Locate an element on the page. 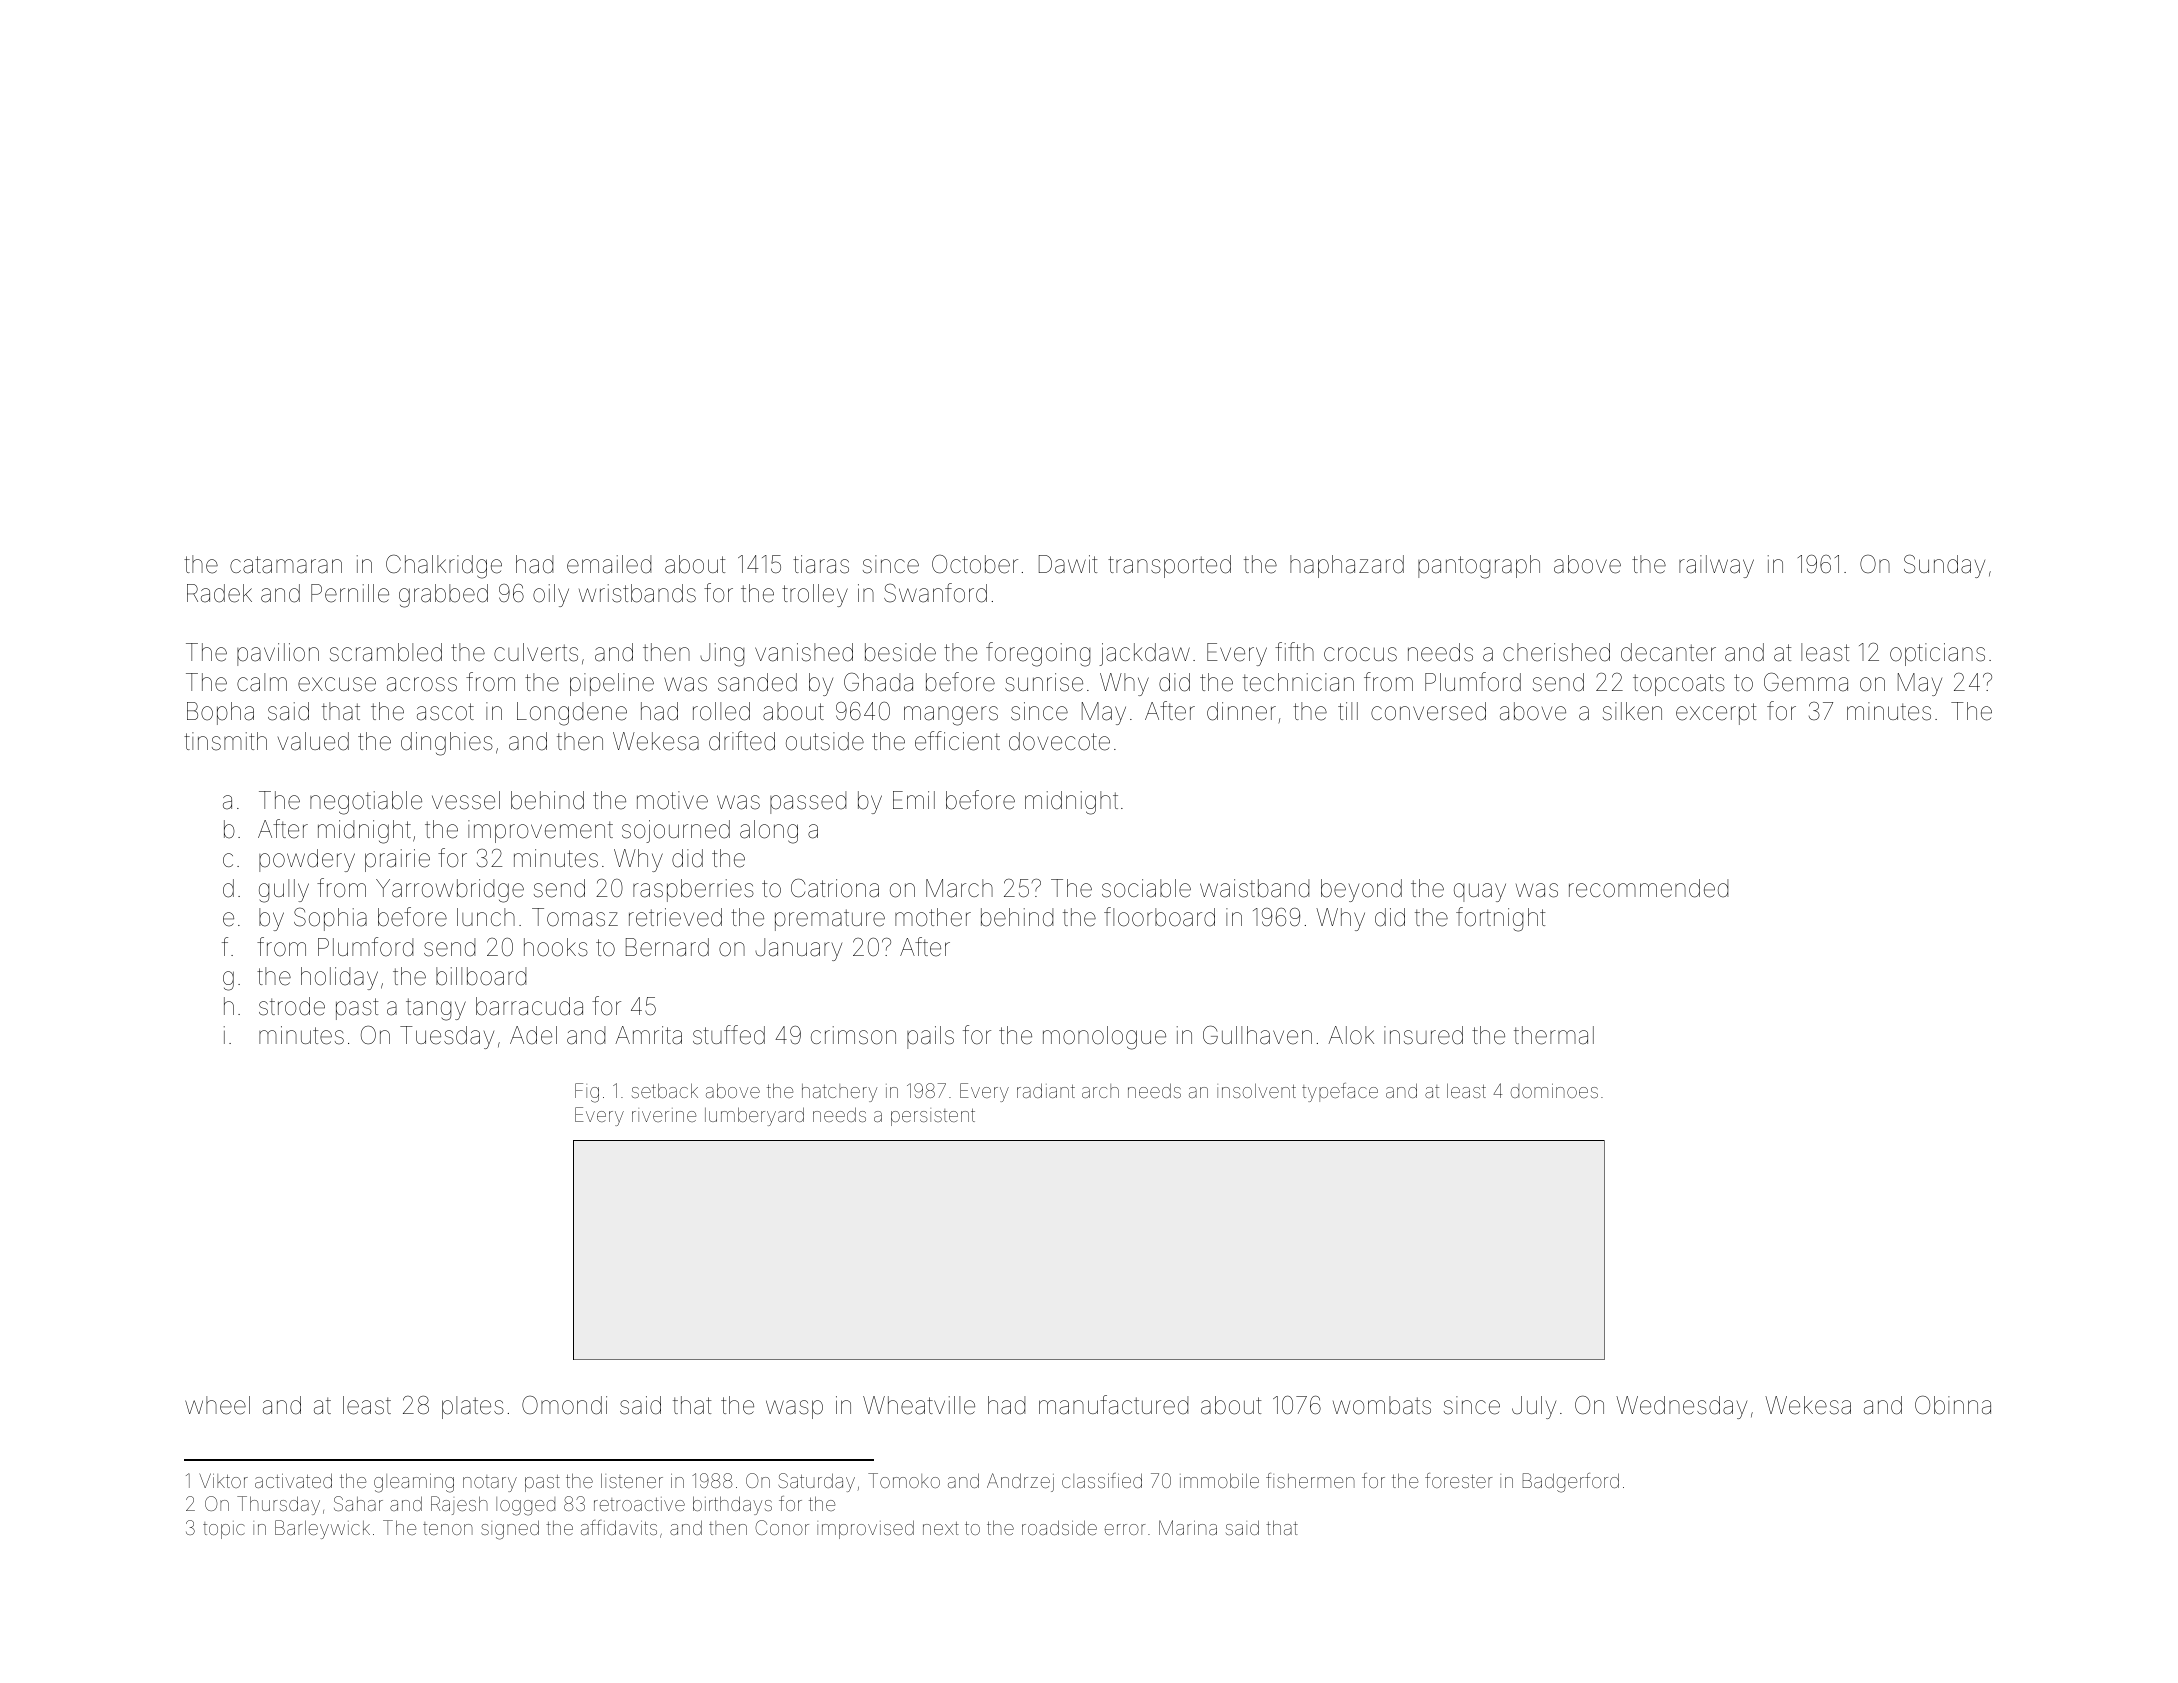 This page has width=2178, height=1683. wombats is located at coordinates (1382, 1405).
